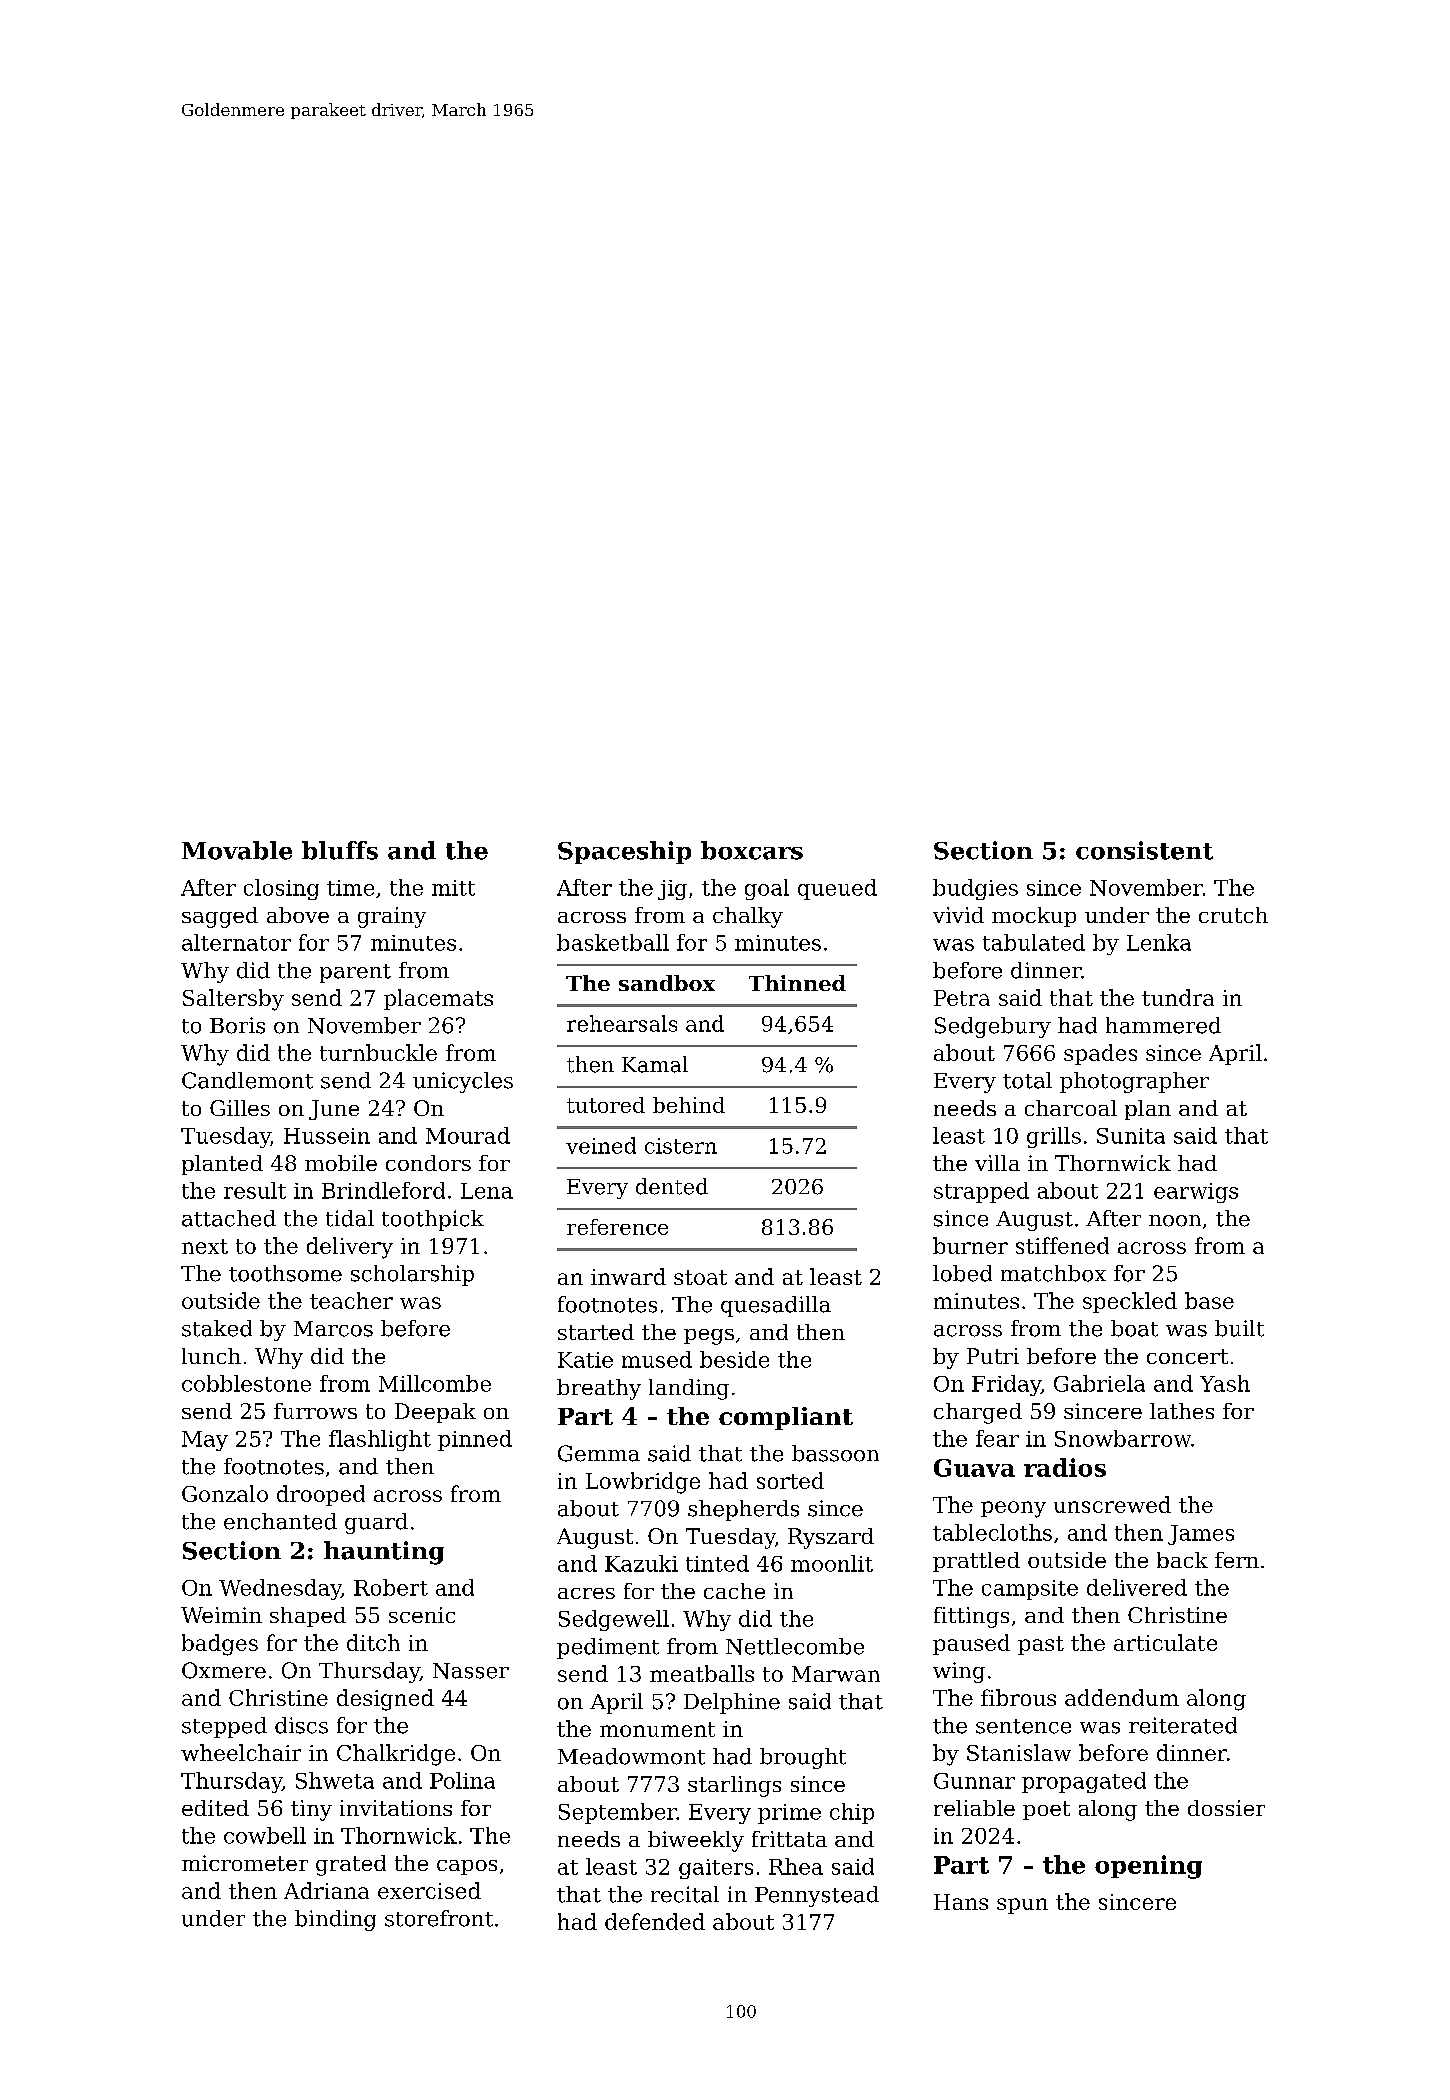 This screenshot has width=1450, height=2100. What do you see at coordinates (333, 1329) in the screenshot?
I see `Marcos` at bounding box center [333, 1329].
